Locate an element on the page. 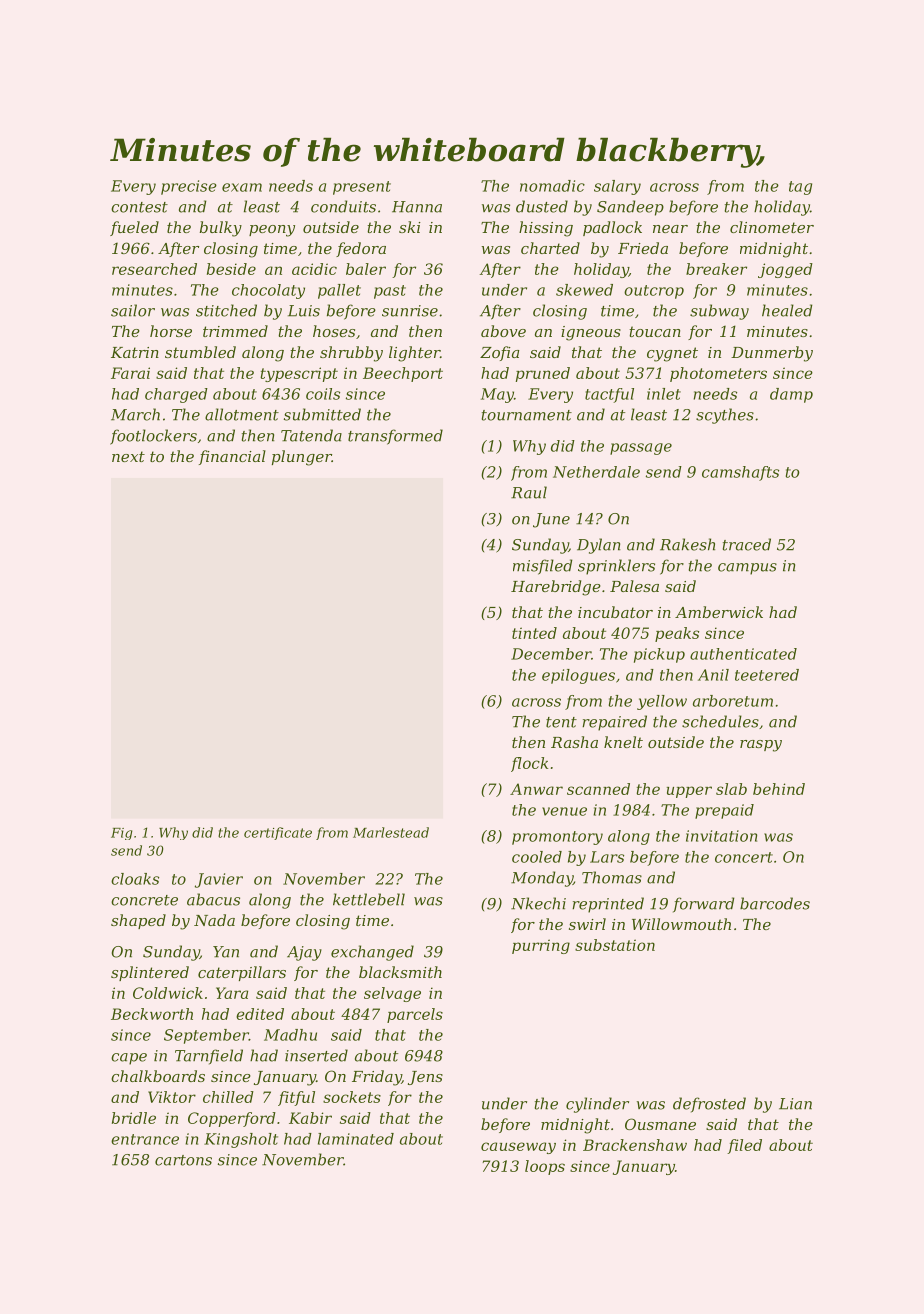 Image resolution: width=924 pixels, height=1314 pixels. subway is located at coordinates (719, 312).
